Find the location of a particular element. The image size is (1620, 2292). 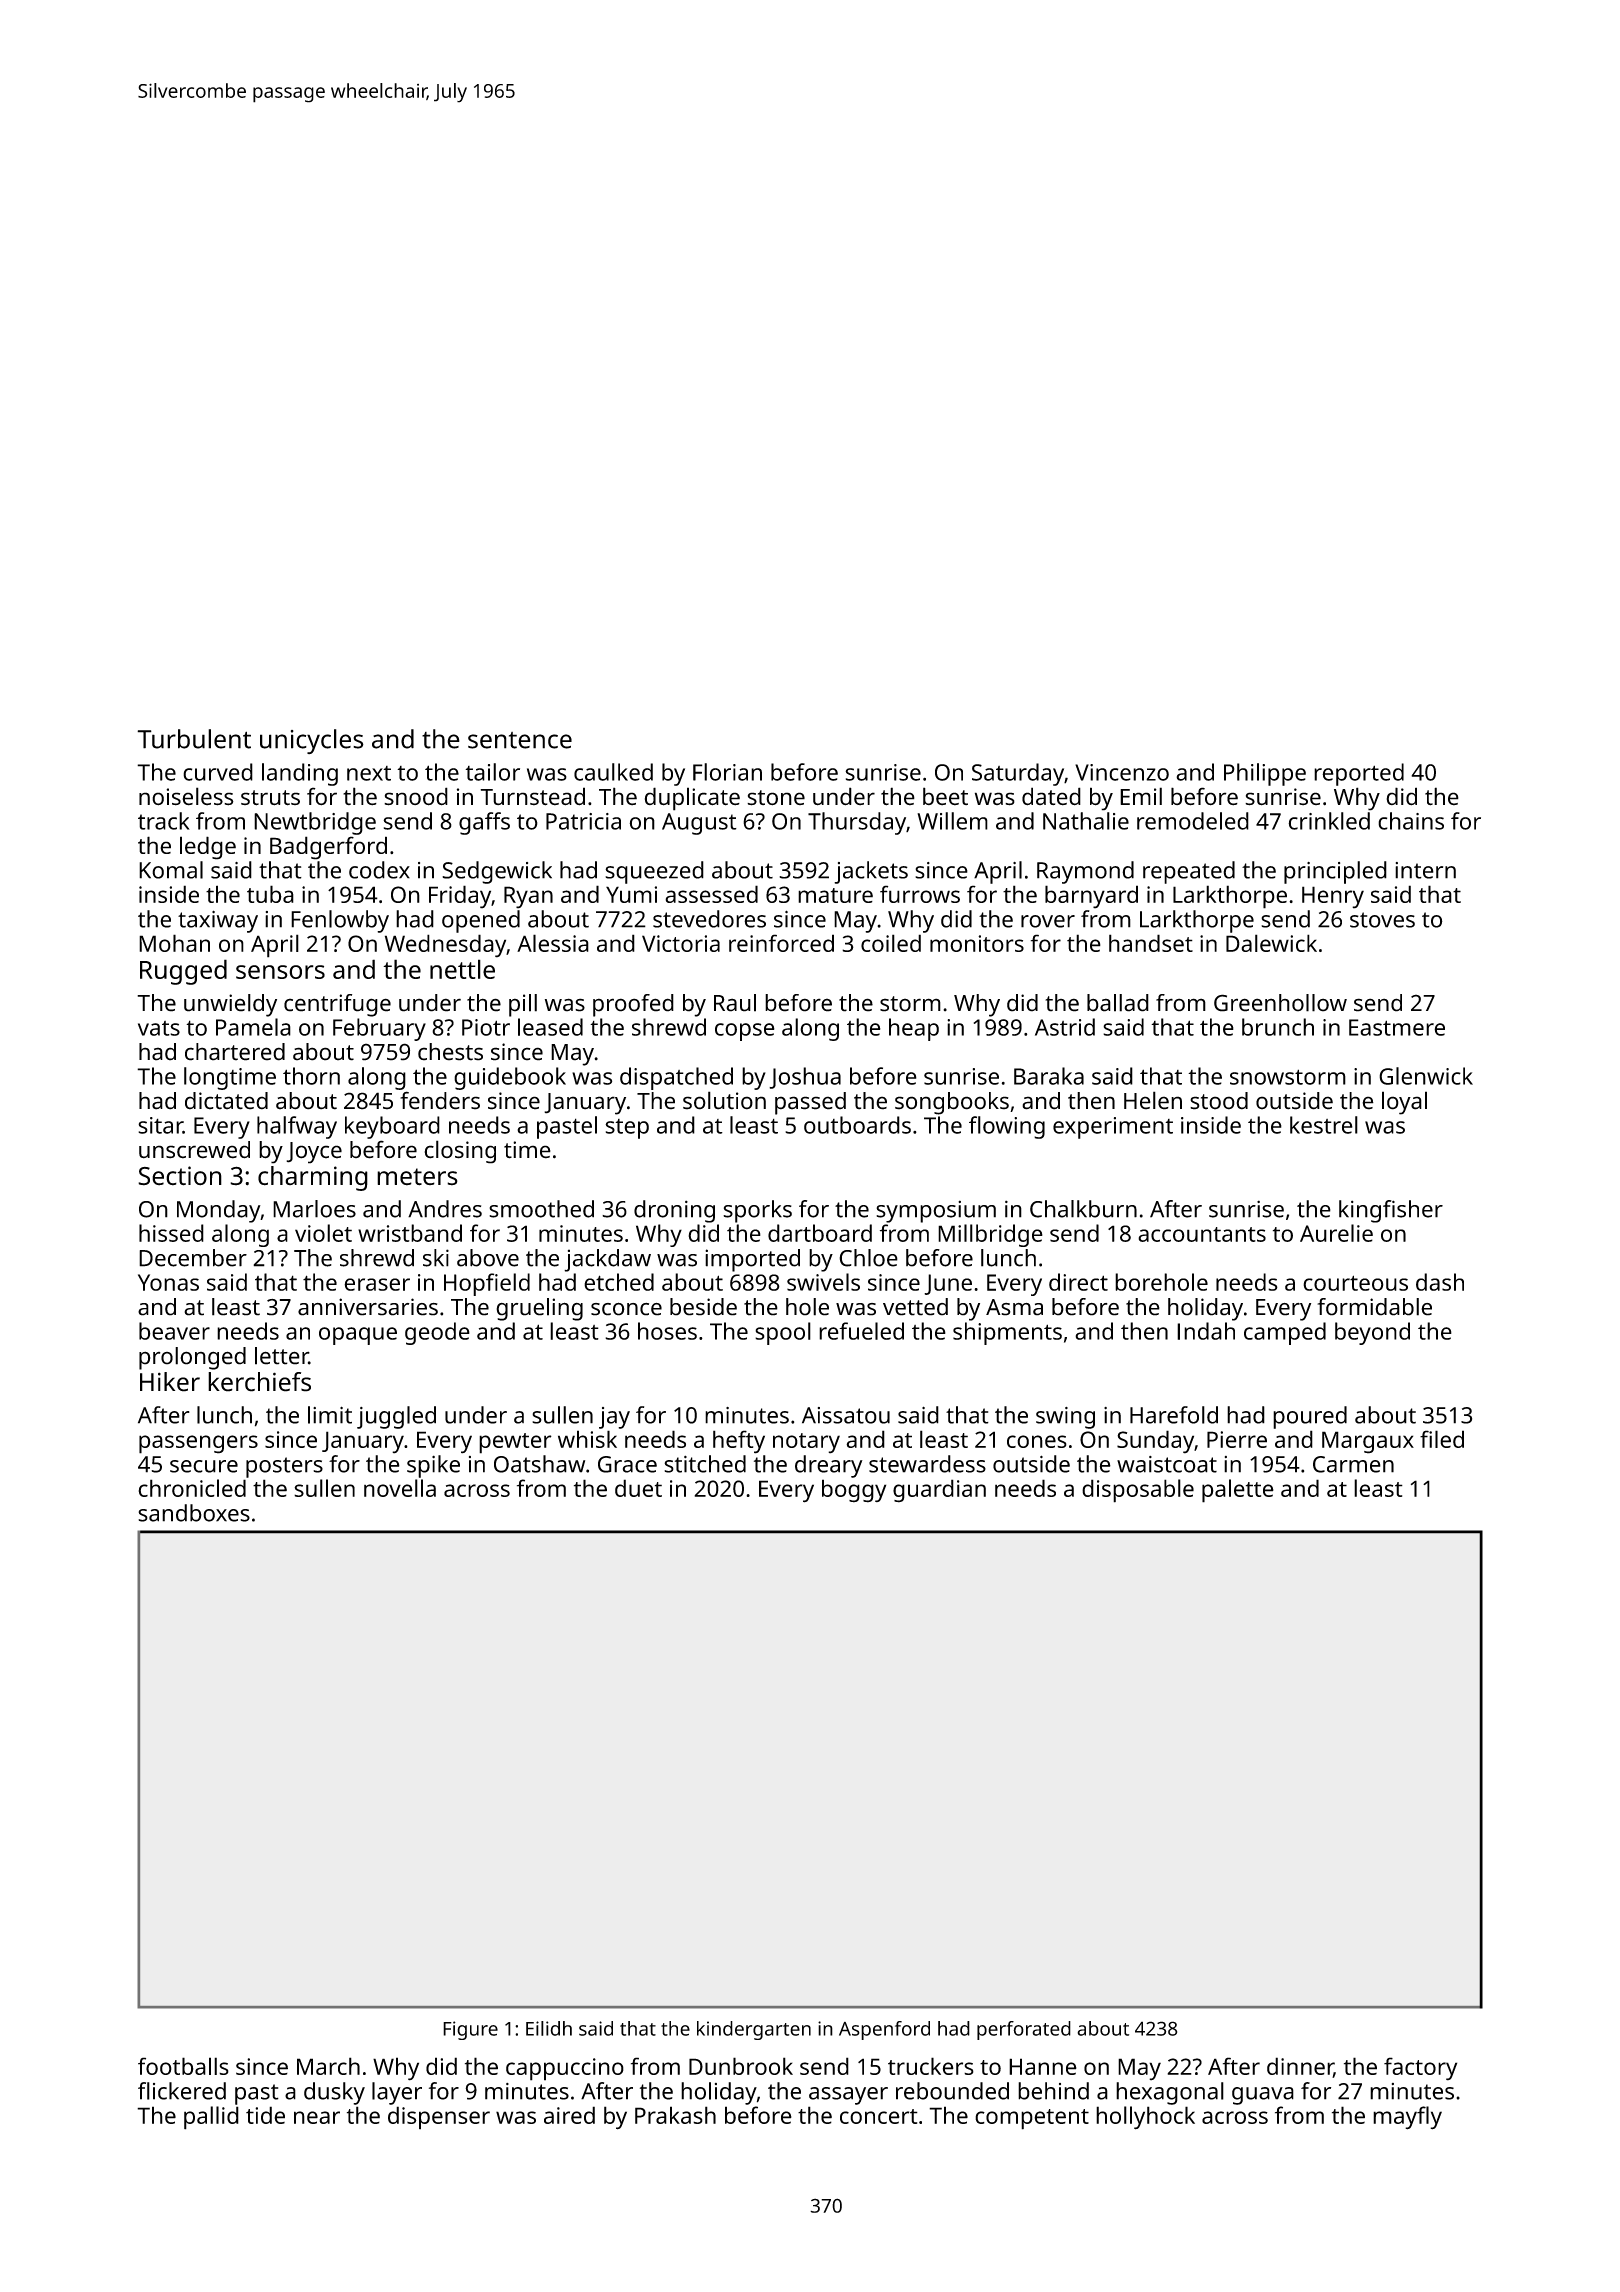

factory is located at coordinates (1420, 2069).
